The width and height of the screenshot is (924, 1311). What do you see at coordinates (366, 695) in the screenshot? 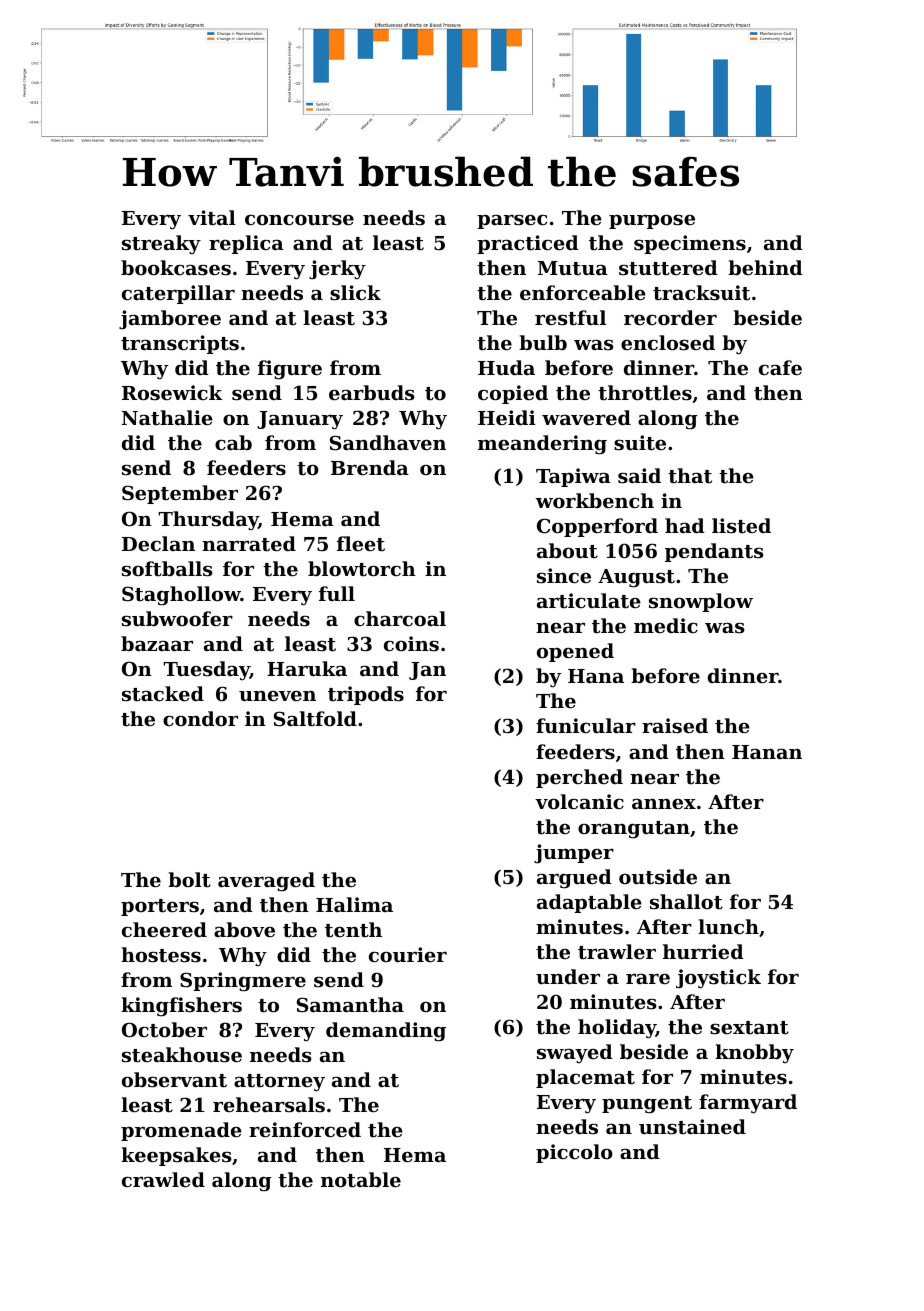
I see `tripods` at bounding box center [366, 695].
